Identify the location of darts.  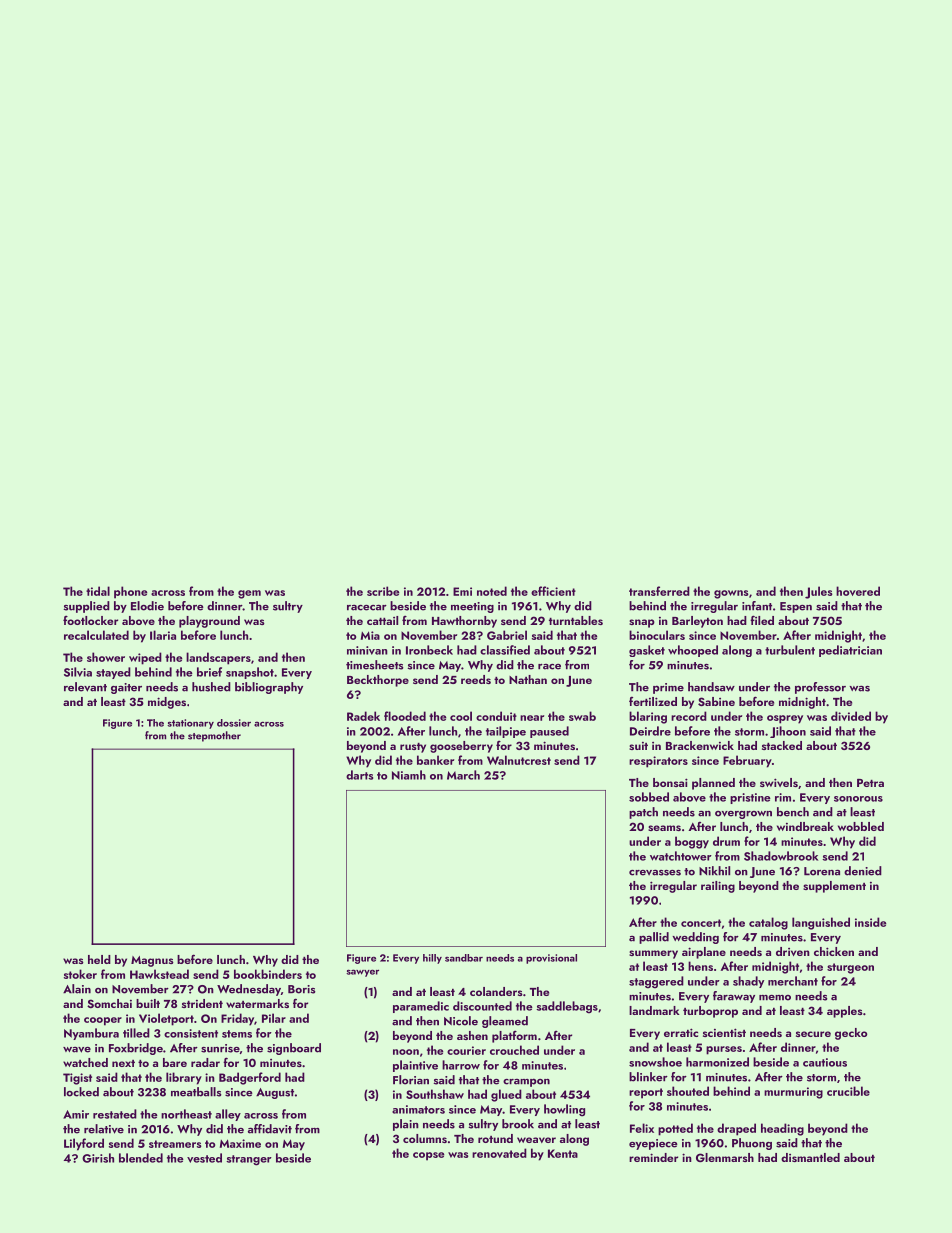
(359, 775).
